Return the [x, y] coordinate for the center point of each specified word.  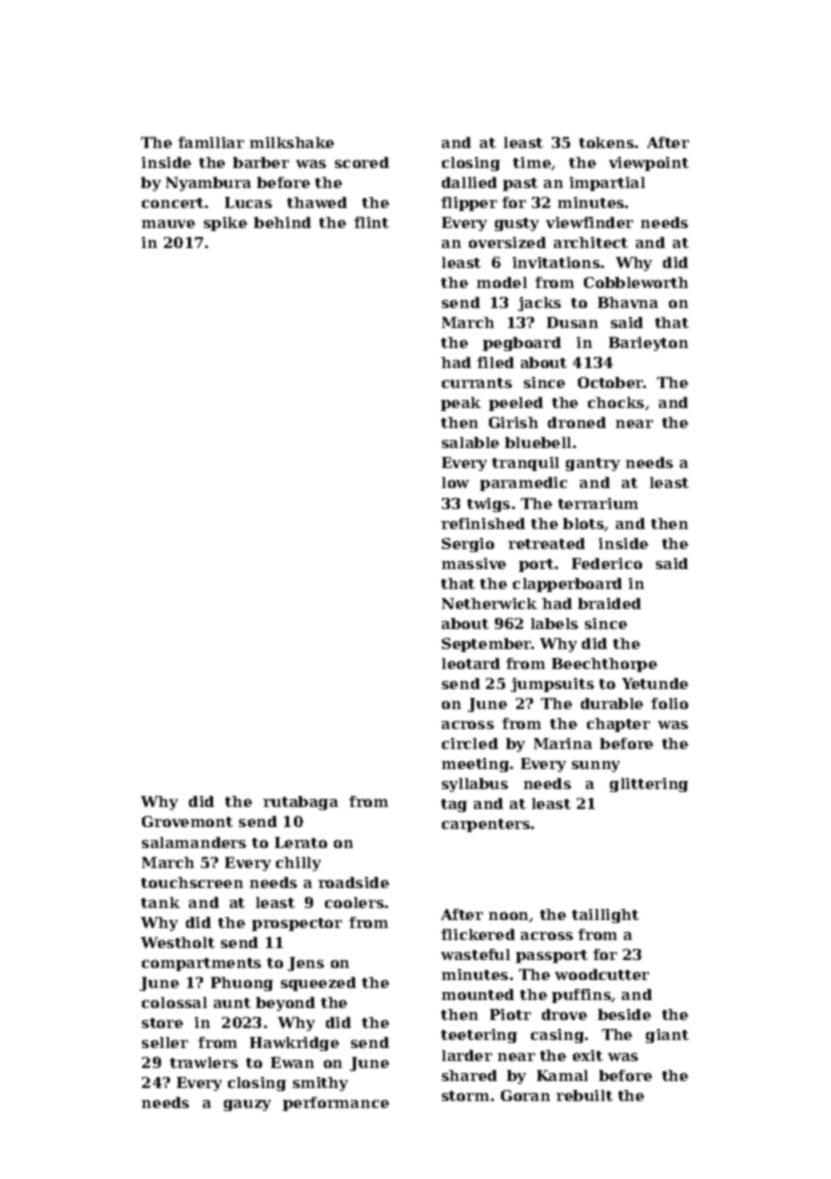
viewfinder [589, 222]
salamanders [194, 842]
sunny [596, 766]
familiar [211, 142]
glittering [649, 785]
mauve [168, 224]
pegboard [522, 344]
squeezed [318, 984]
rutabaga [300, 803]
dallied [469, 182]
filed [495, 362]
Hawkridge [294, 1044]
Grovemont [187, 821]
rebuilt [584, 1095]
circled [470, 743]
